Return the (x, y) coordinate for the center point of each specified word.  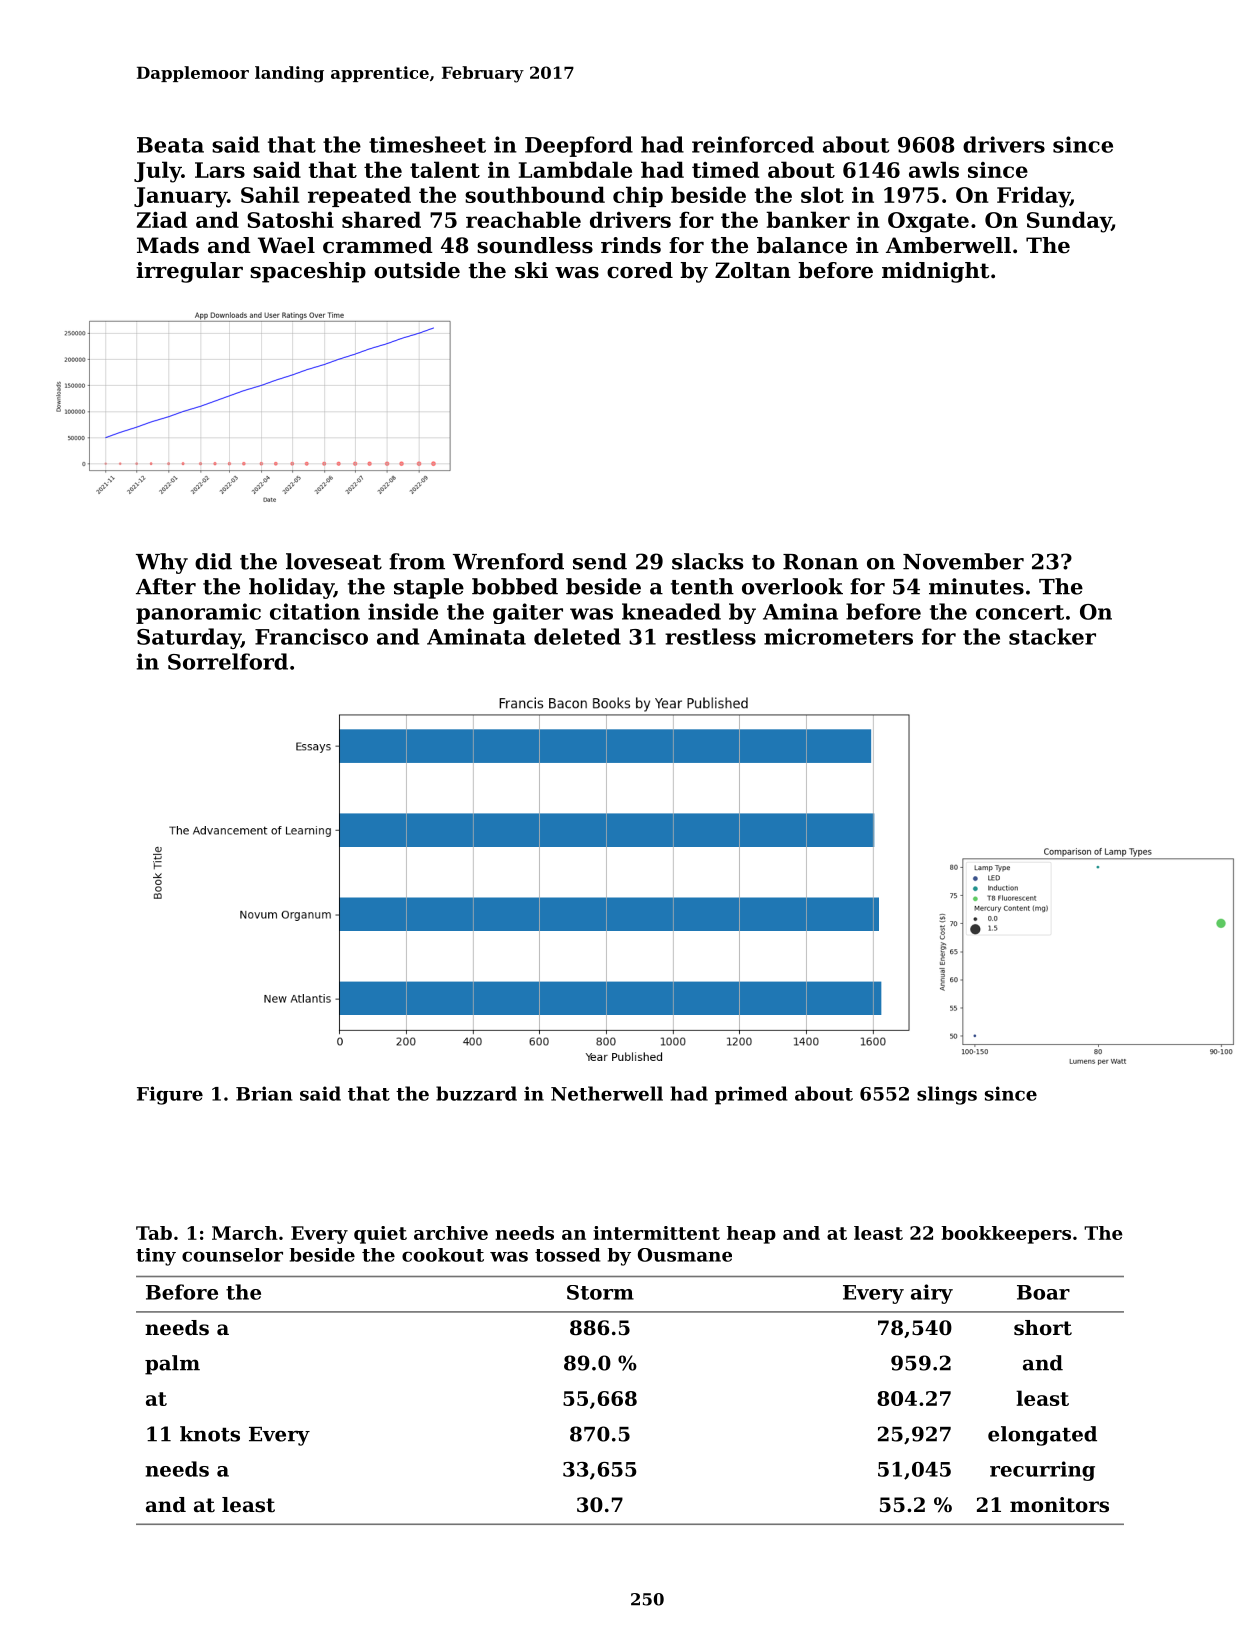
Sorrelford (228, 661)
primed (751, 1095)
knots (210, 1434)
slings (947, 1095)
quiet (380, 1235)
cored (640, 270)
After (166, 586)
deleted (577, 636)
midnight (935, 272)
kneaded (671, 611)
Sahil (270, 194)
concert (1020, 612)
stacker (1052, 636)
